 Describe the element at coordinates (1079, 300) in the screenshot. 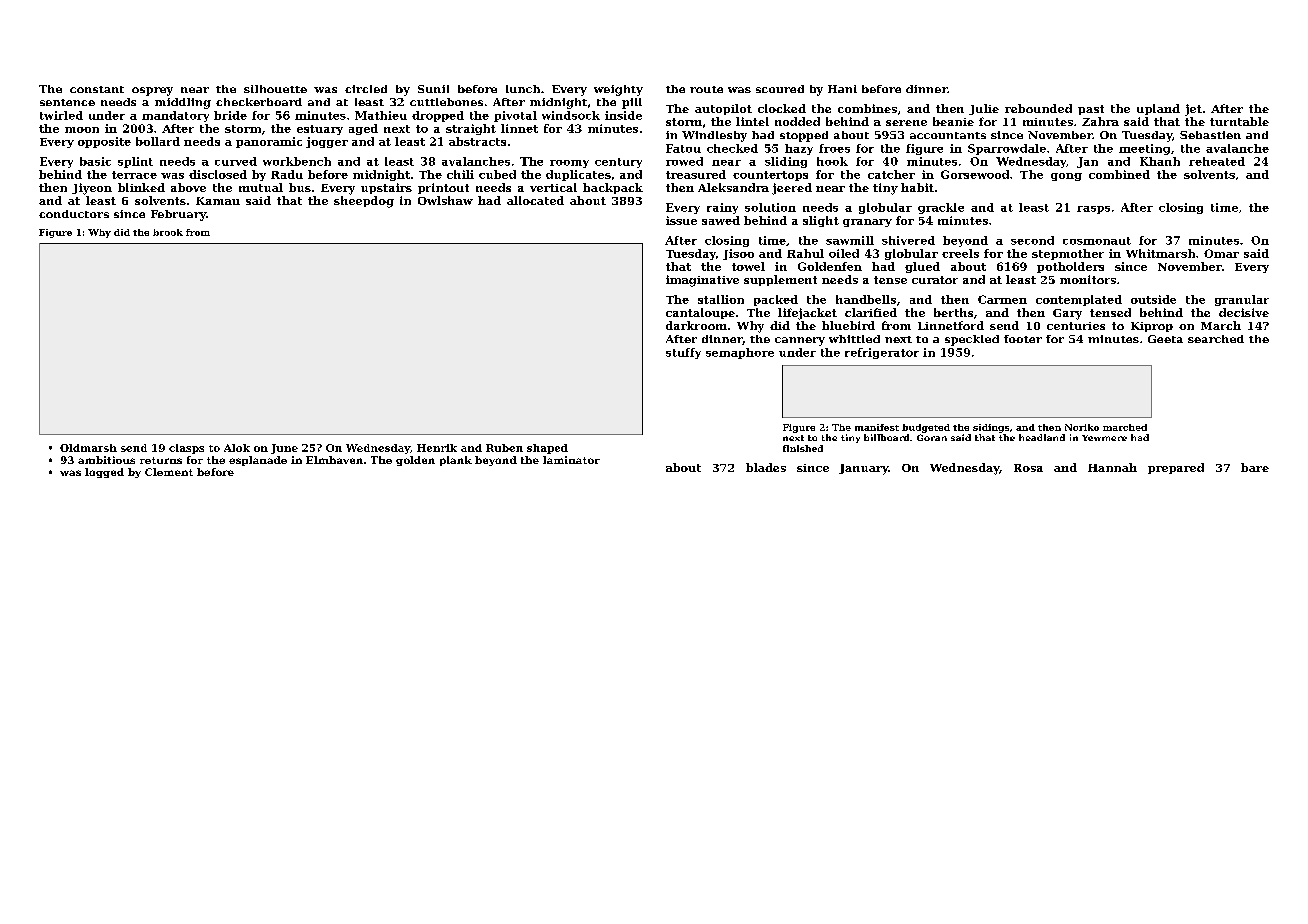

I see `contemplated` at that location.
